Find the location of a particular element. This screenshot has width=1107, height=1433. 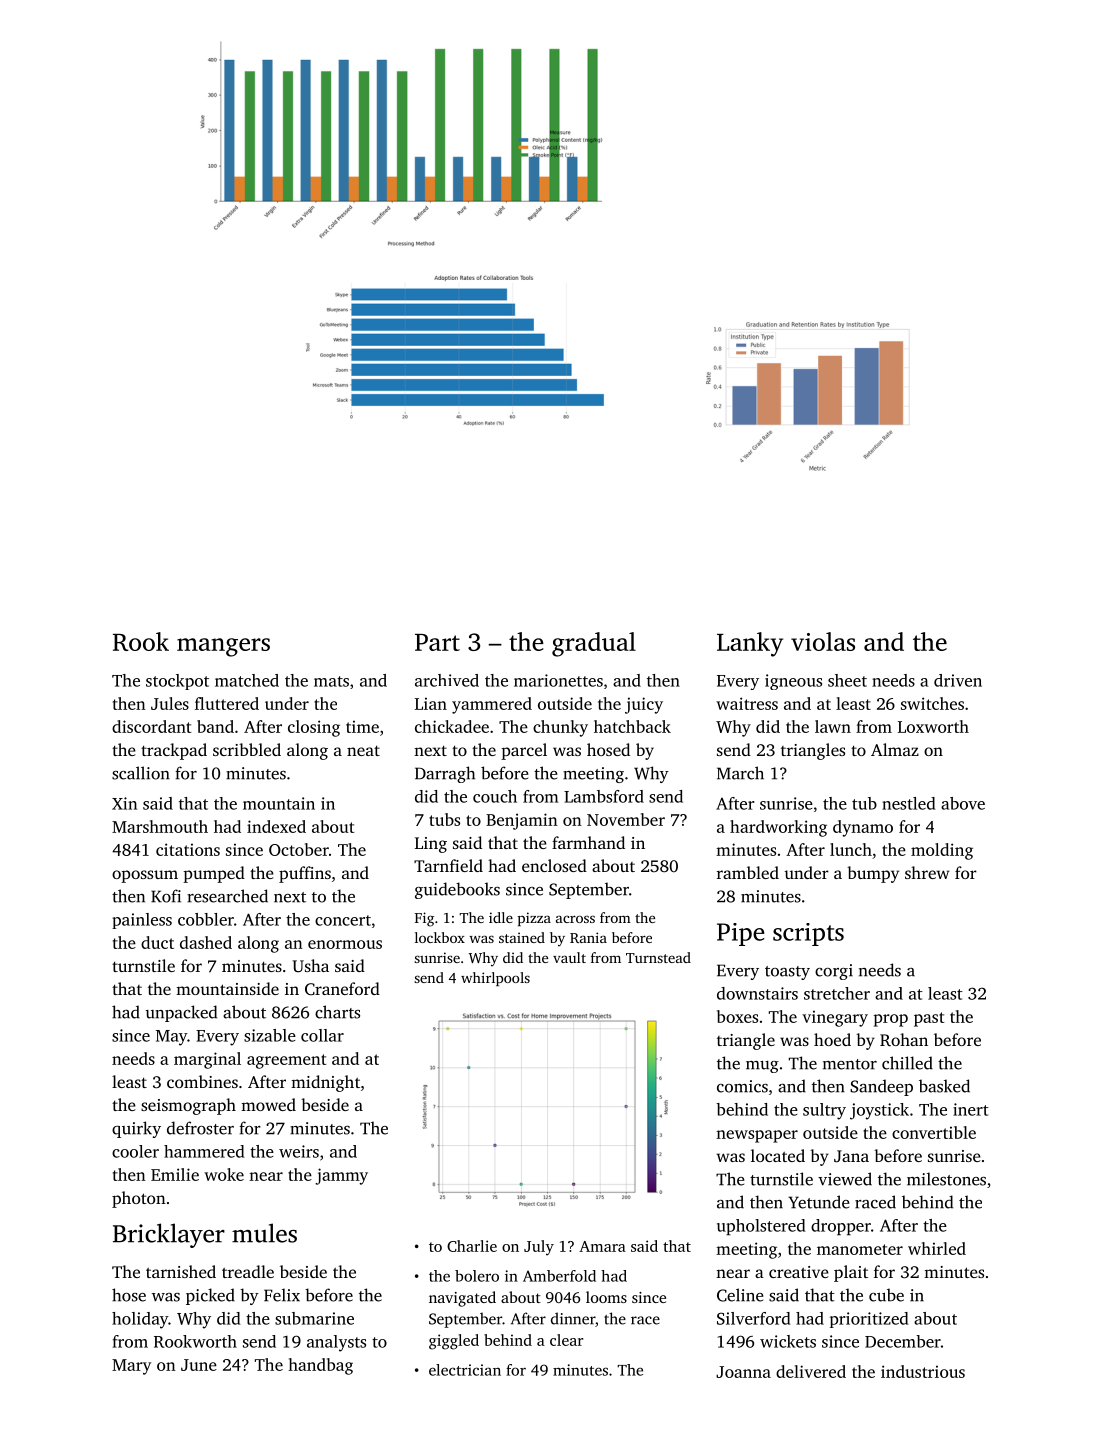

treadle is located at coordinates (248, 1271).
